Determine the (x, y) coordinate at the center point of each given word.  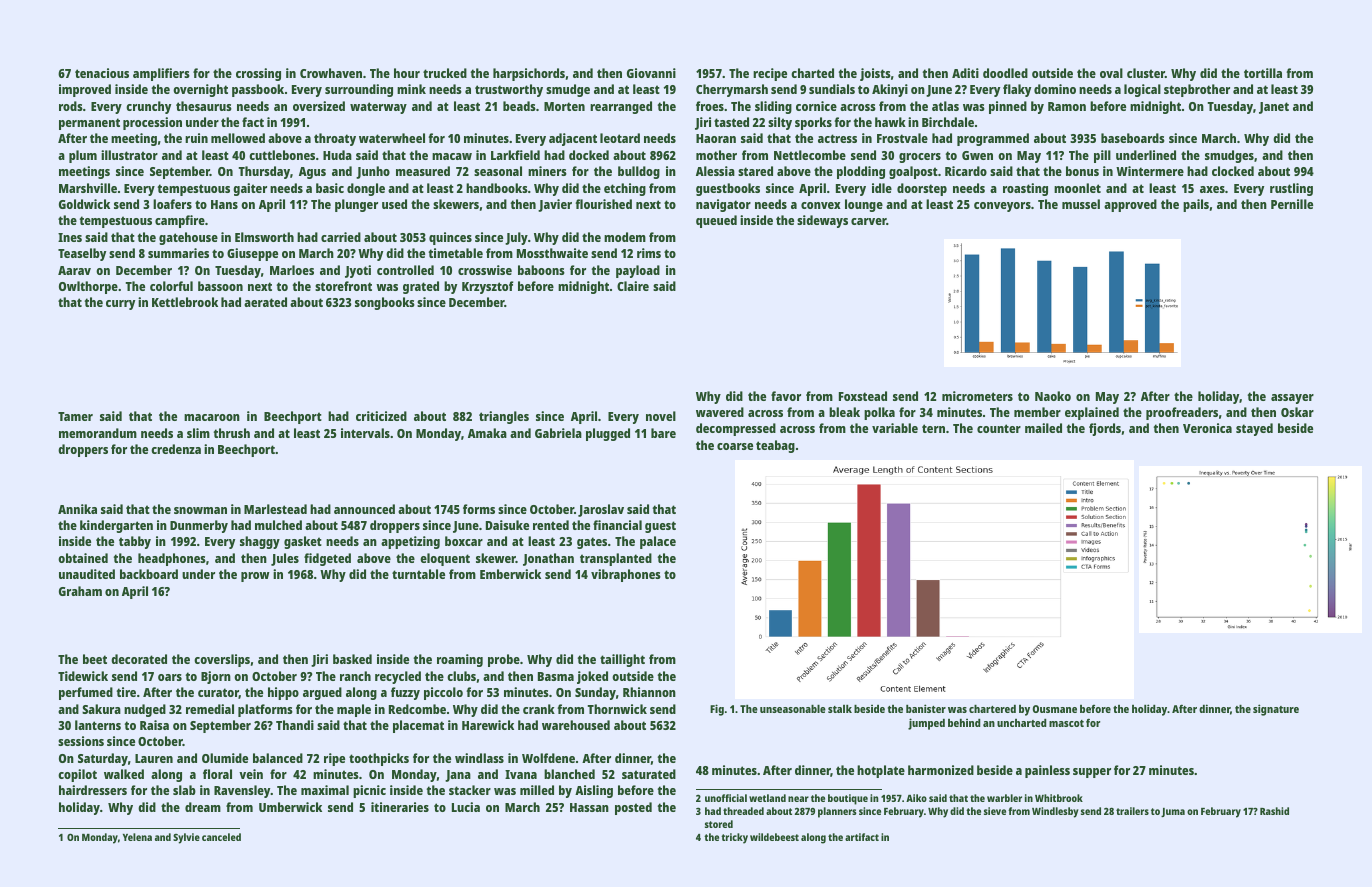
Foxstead (863, 396)
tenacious (102, 73)
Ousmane (1055, 709)
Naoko (1053, 396)
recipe (770, 74)
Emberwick (510, 574)
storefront (343, 286)
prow (255, 577)
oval (1111, 73)
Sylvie (186, 838)
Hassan (589, 807)
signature (1276, 710)
